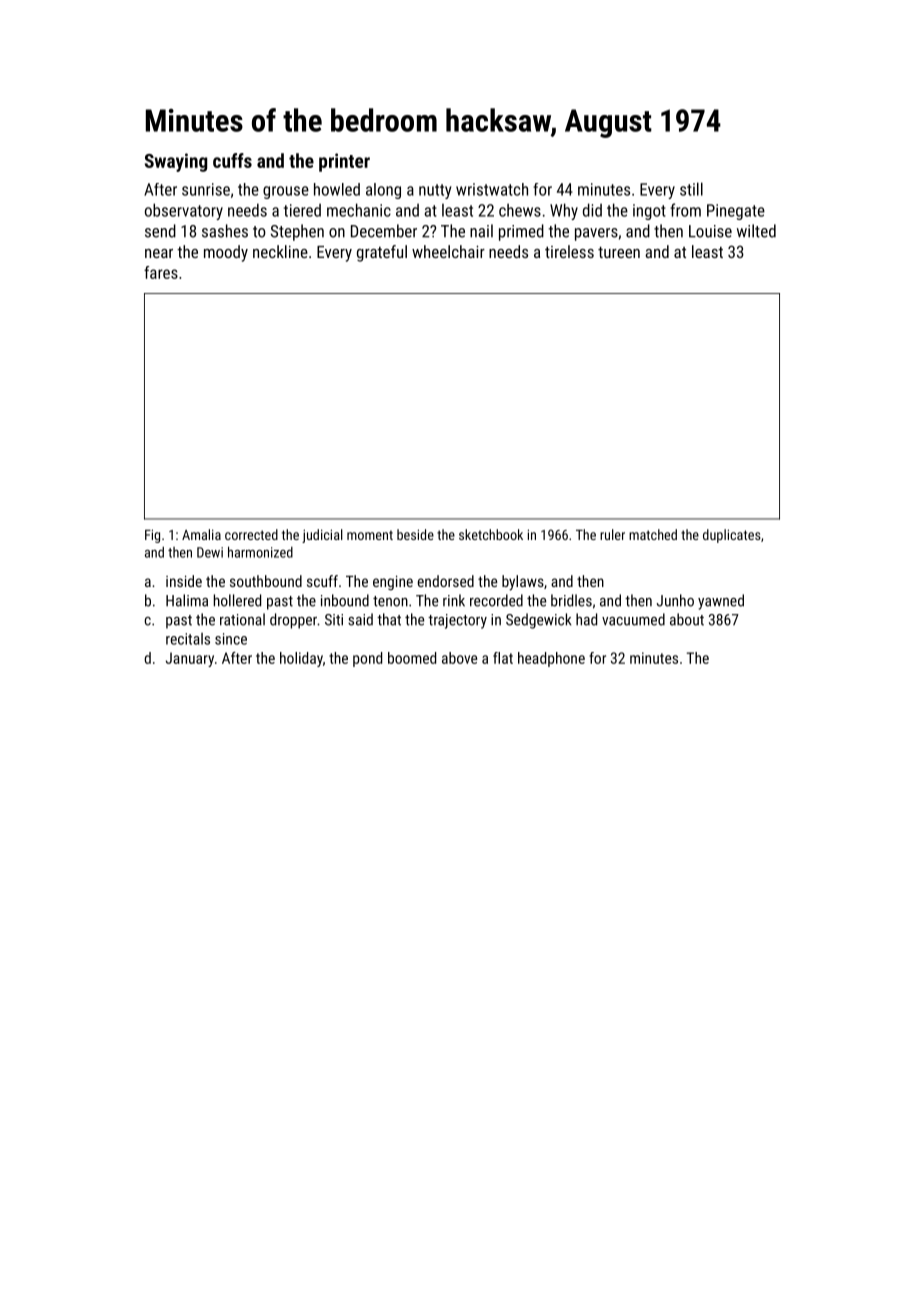 The height and width of the image is (1311, 924). What do you see at coordinates (161, 272) in the image?
I see `fares` at bounding box center [161, 272].
